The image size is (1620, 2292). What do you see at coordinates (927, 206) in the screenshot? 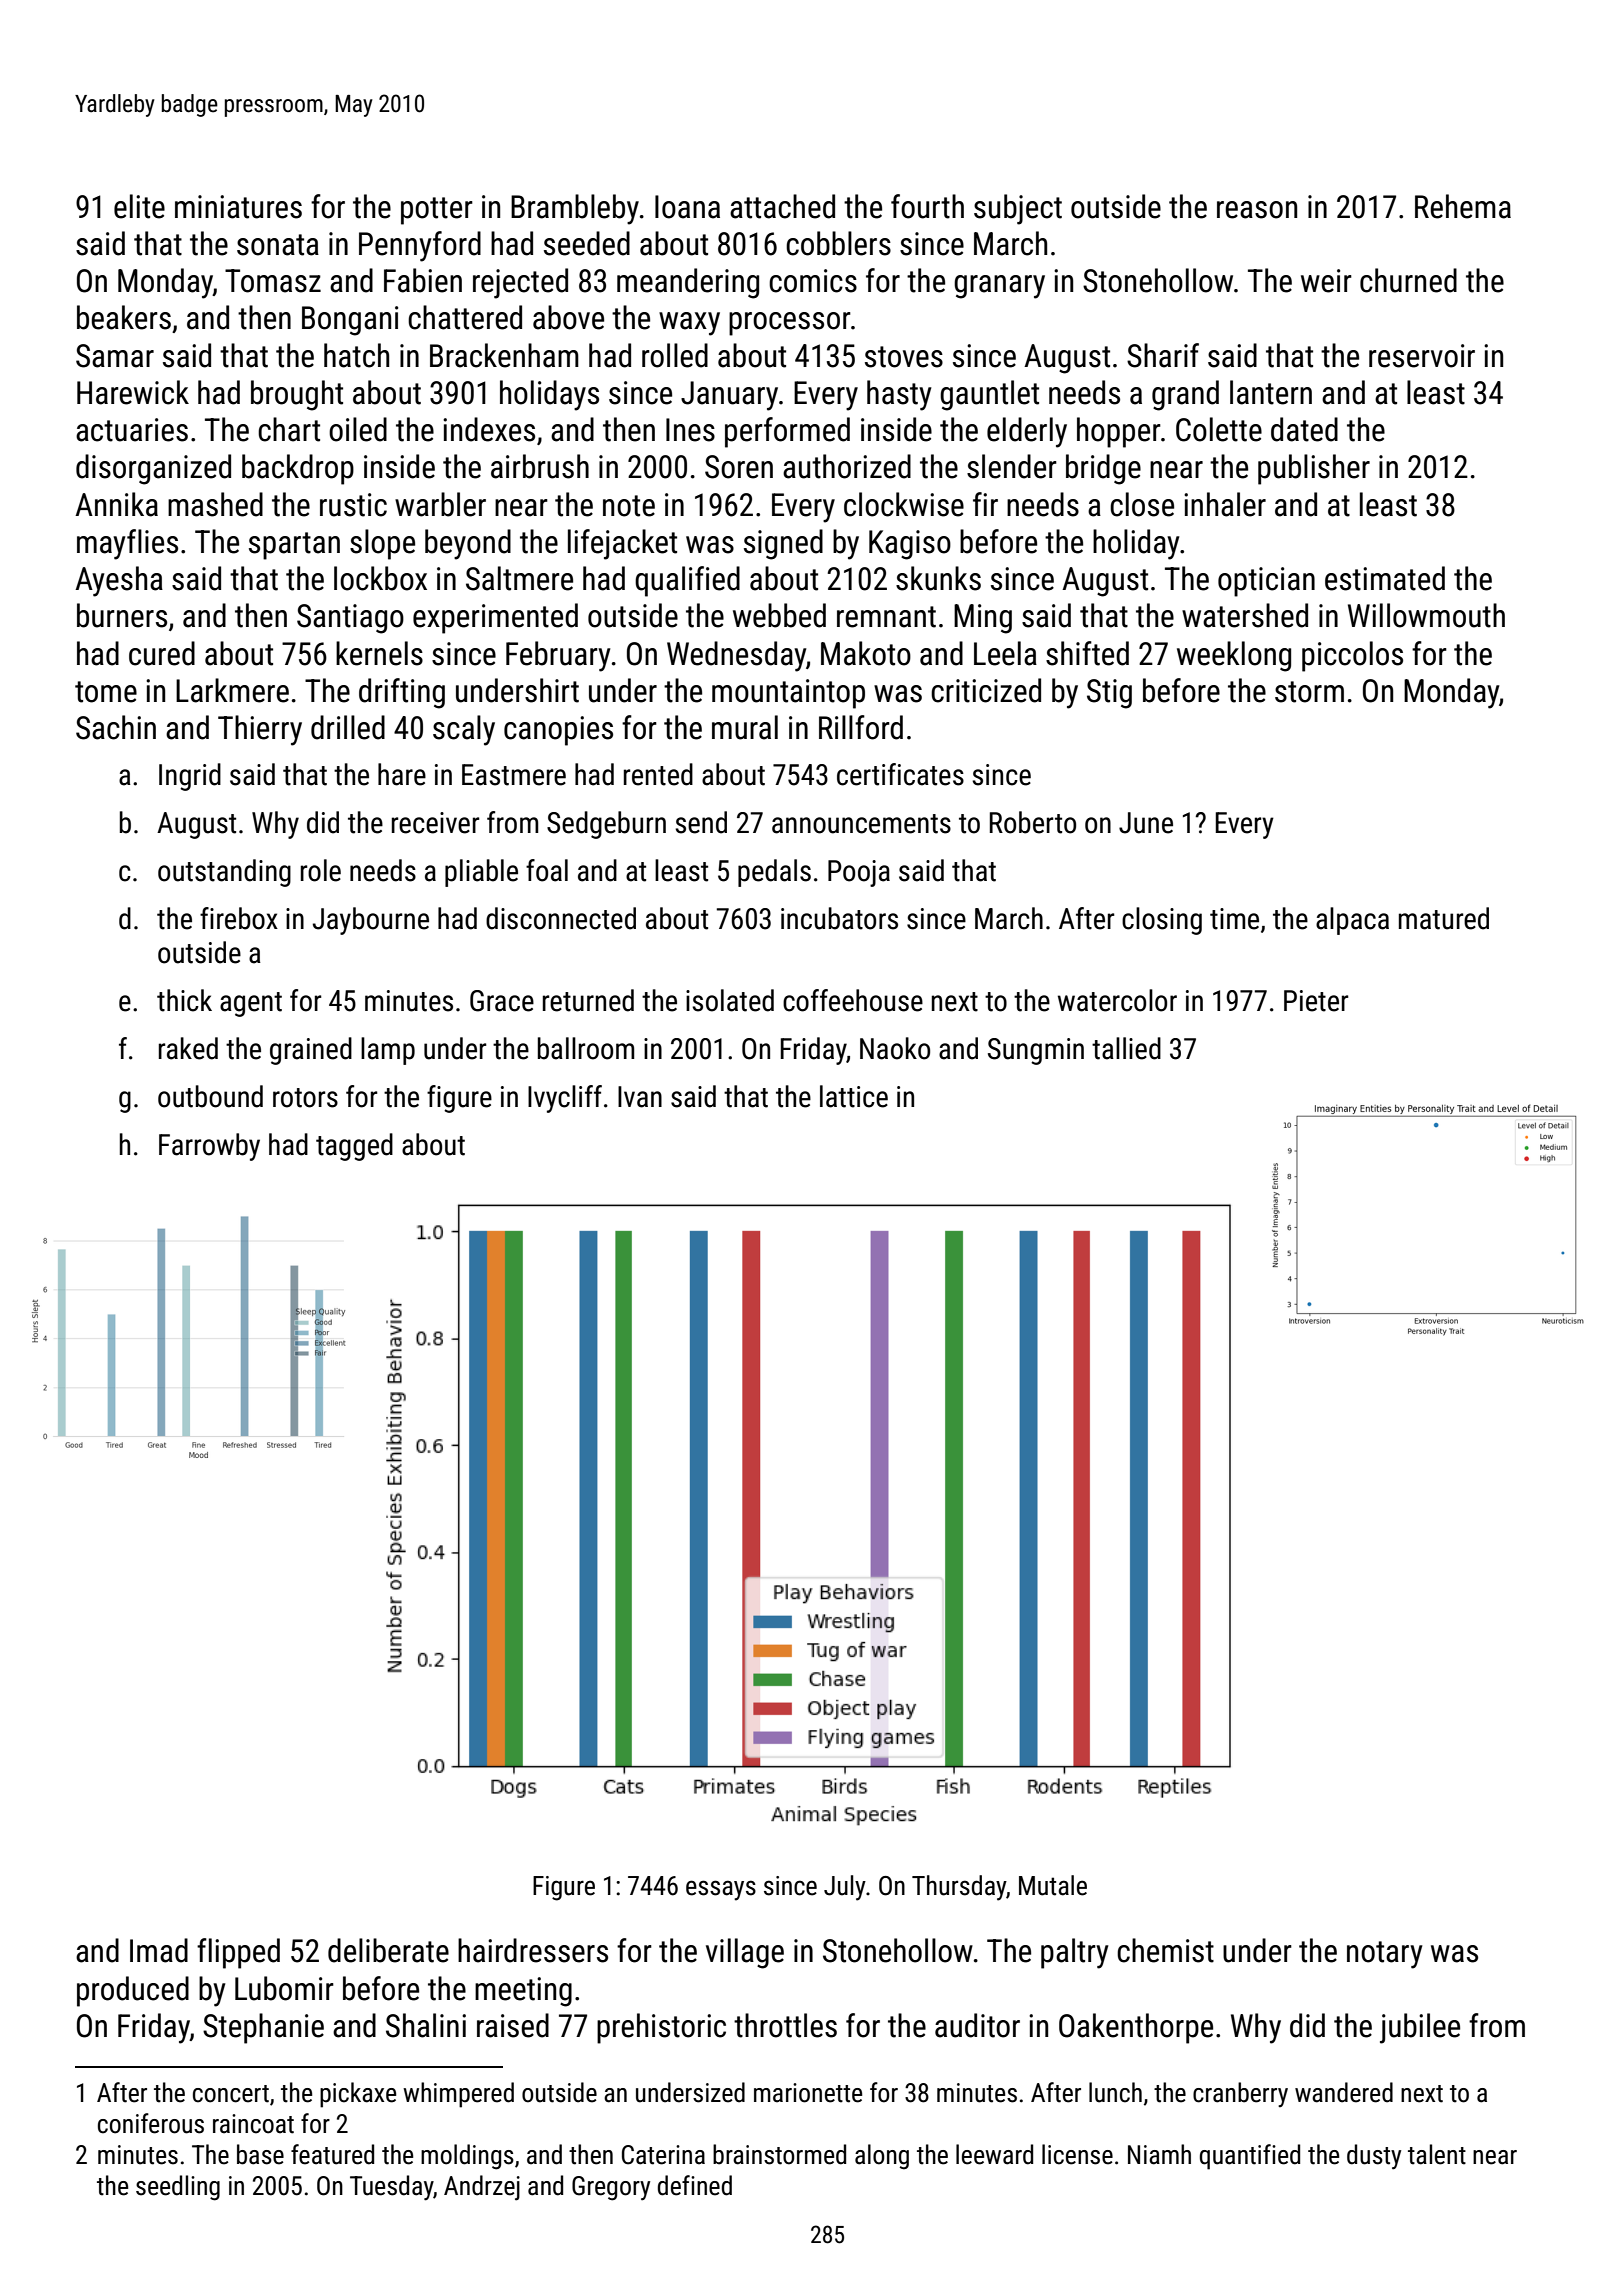
I see `fourth` at bounding box center [927, 206].
